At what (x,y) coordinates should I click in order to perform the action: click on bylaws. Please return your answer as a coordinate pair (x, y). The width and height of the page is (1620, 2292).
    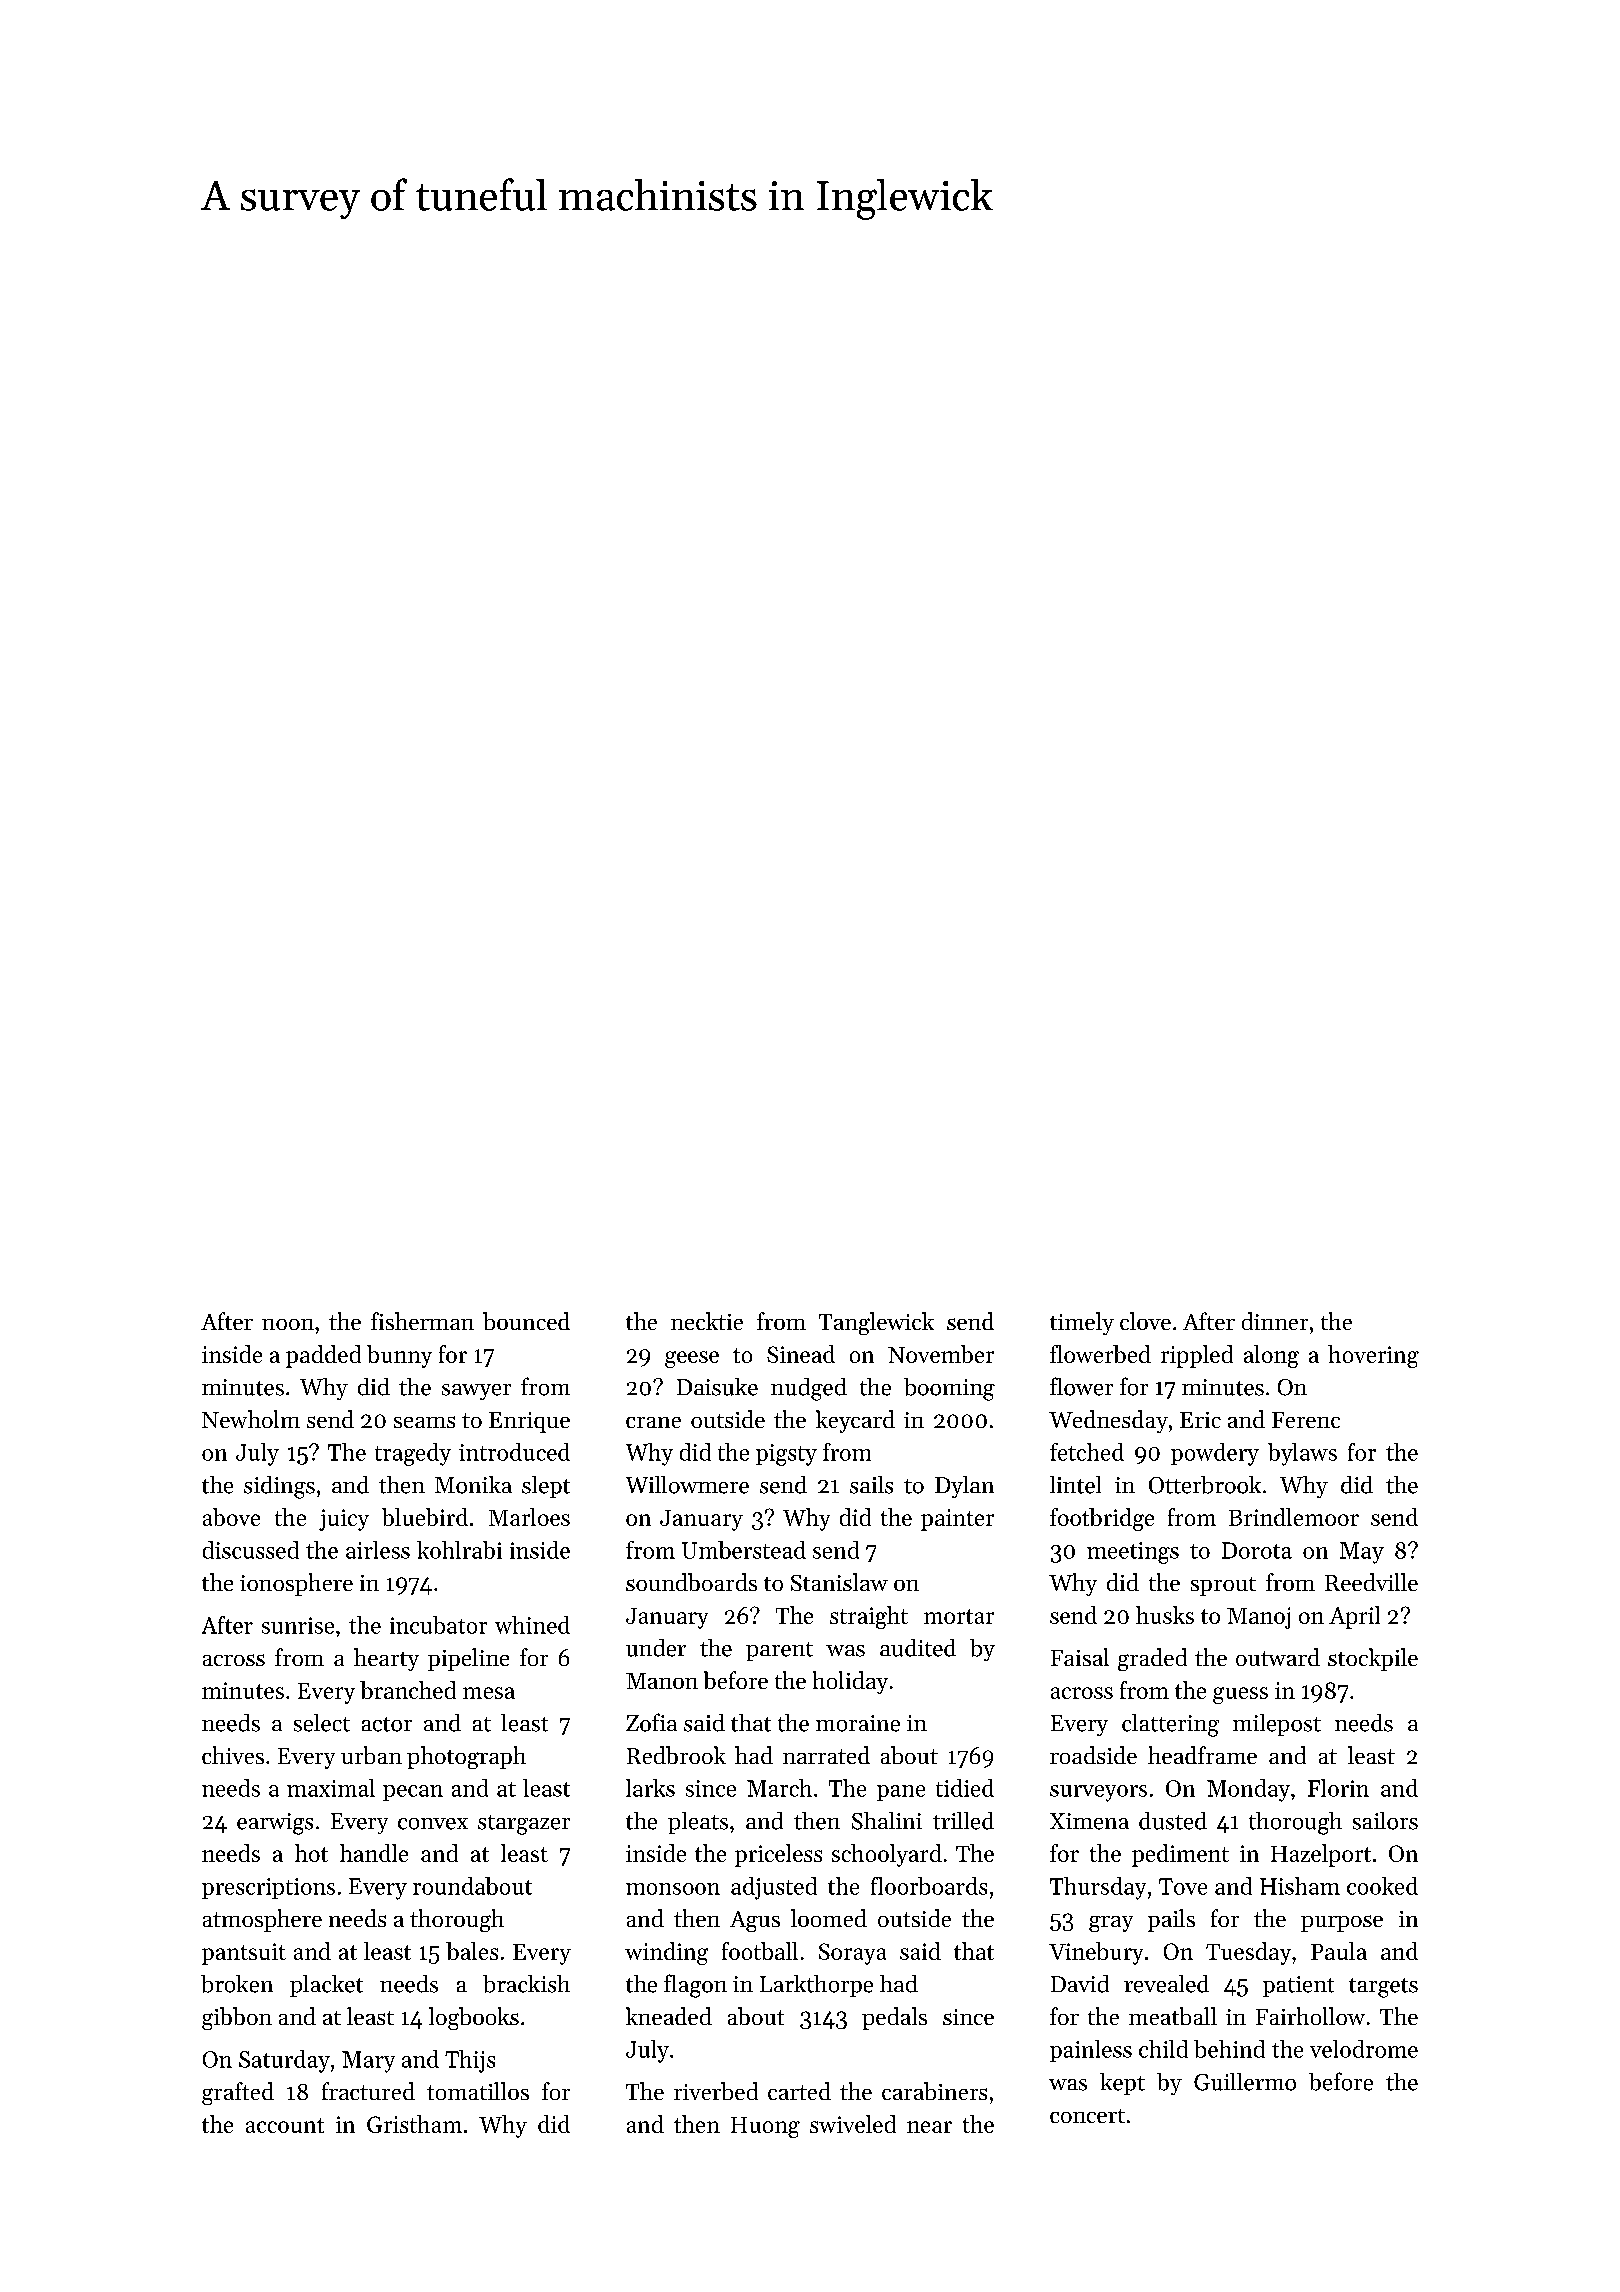
    Looking at the image, I should click on (1302, 1454).
